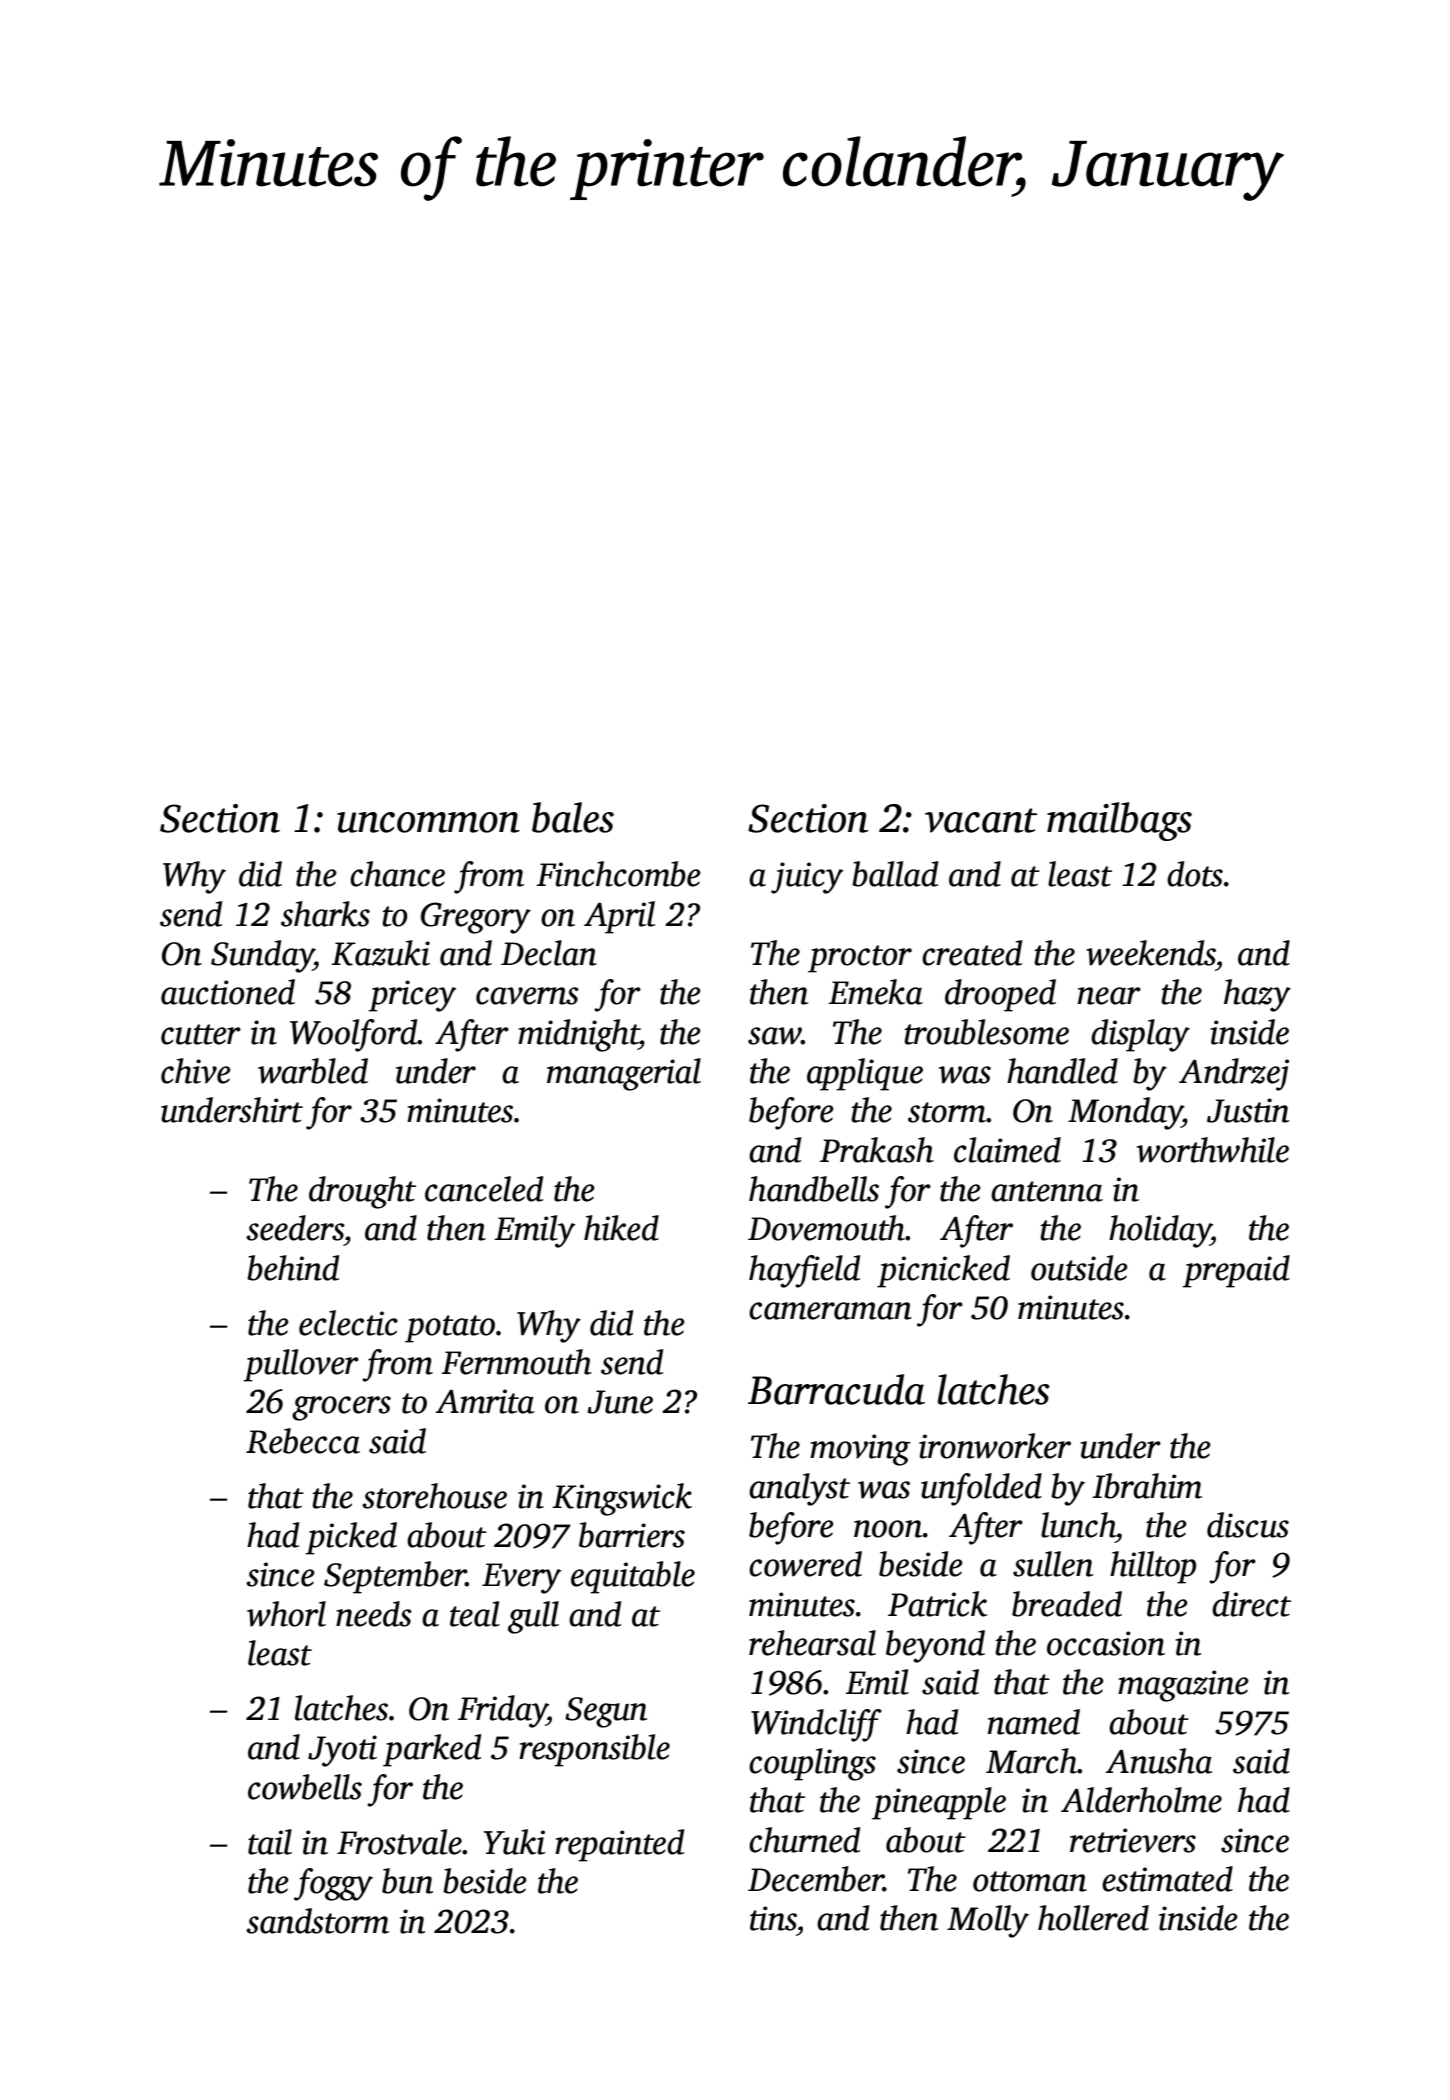 This image has width=1450, height=2100. What do you see at coordinates (1007, 1150) in the image?
I see `claimed` at bounding box center [1007, 1150].
